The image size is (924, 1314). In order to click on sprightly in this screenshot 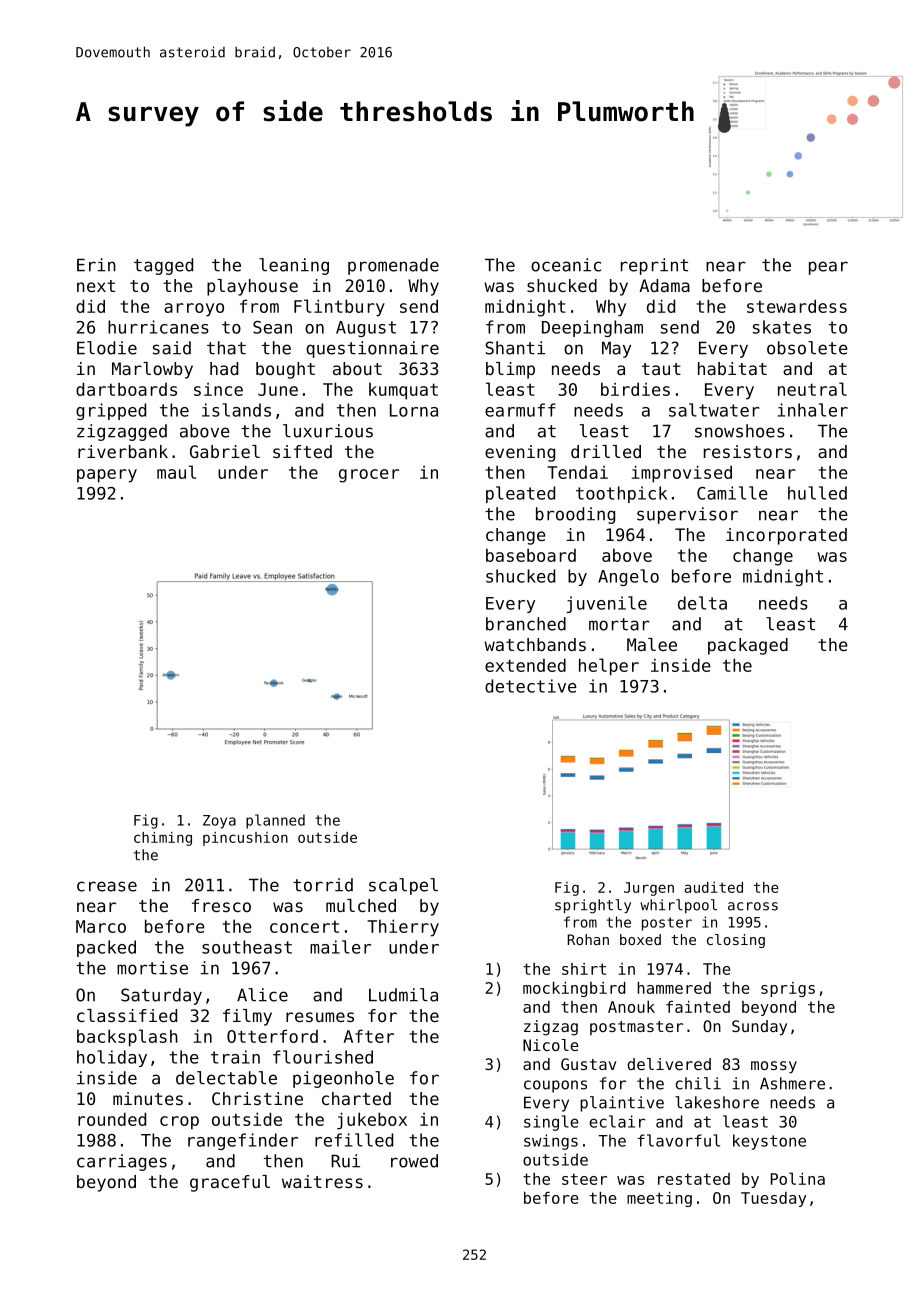, I will do `click(593, 906)`.
